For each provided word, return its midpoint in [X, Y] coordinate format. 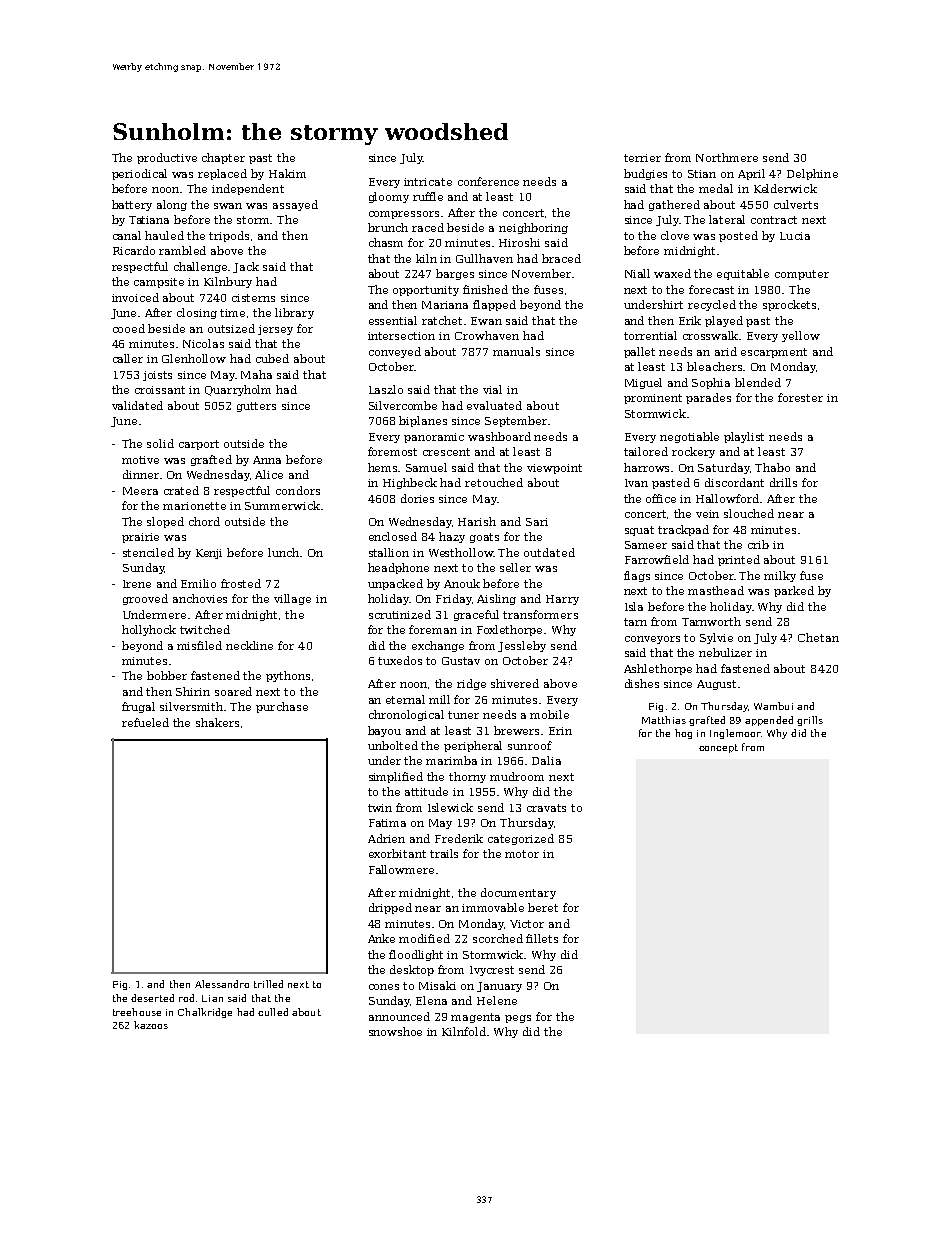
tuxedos [400, 660]
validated [137, 405]
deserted [152, 998]
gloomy [389, 197]
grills [810, 721]
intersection [401, 336]
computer [802, 275]
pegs [518, 1019]
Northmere [727, 157]
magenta [475, 1018]
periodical [139, 174]
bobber [167, 675]
